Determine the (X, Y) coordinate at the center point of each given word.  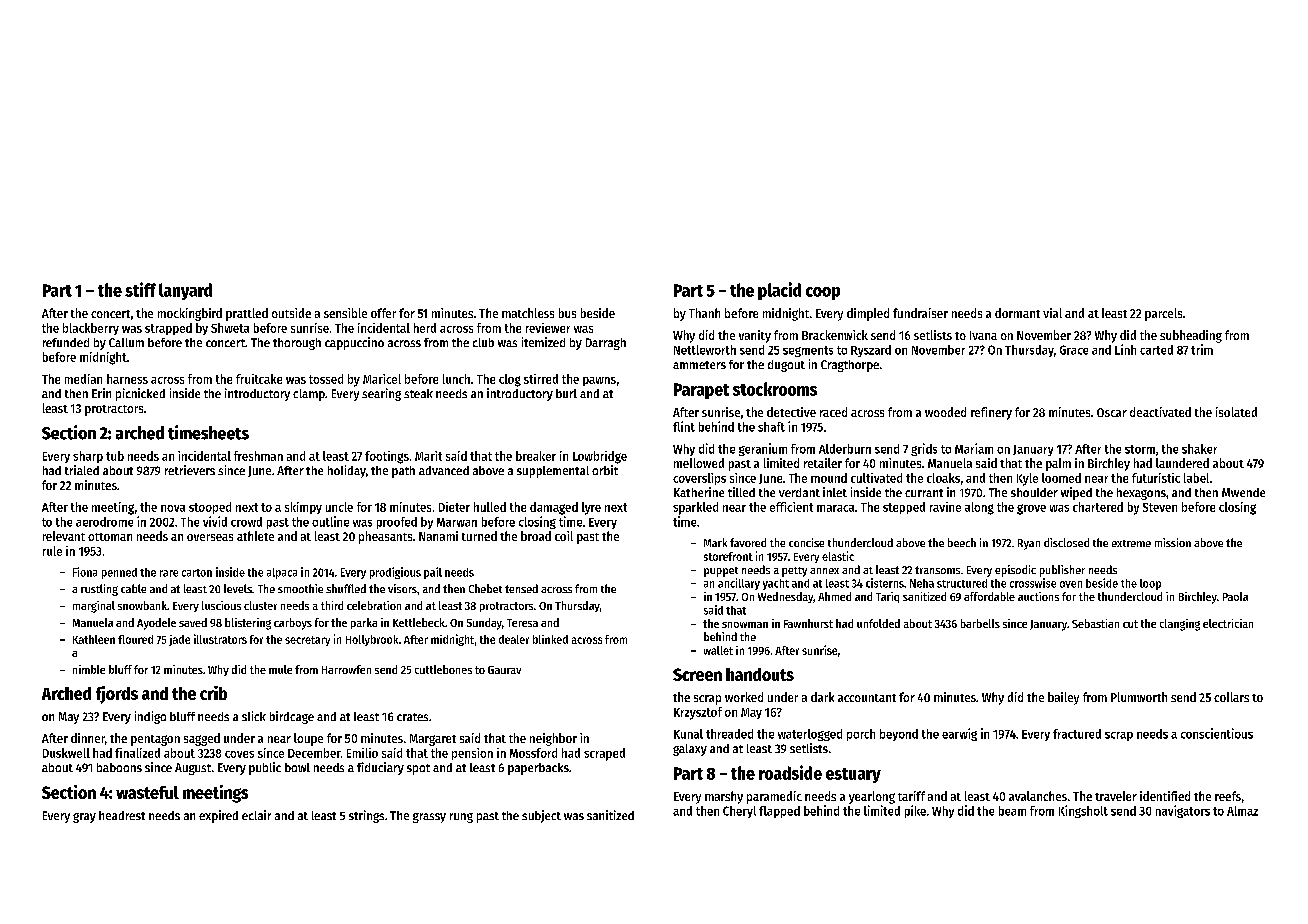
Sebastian (1095, 623)
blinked (550, 639)
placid (779, 291)
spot (418, 769)
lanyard (185, 291)
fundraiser (920, 313)
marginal (94, 607)
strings (366, 816)
